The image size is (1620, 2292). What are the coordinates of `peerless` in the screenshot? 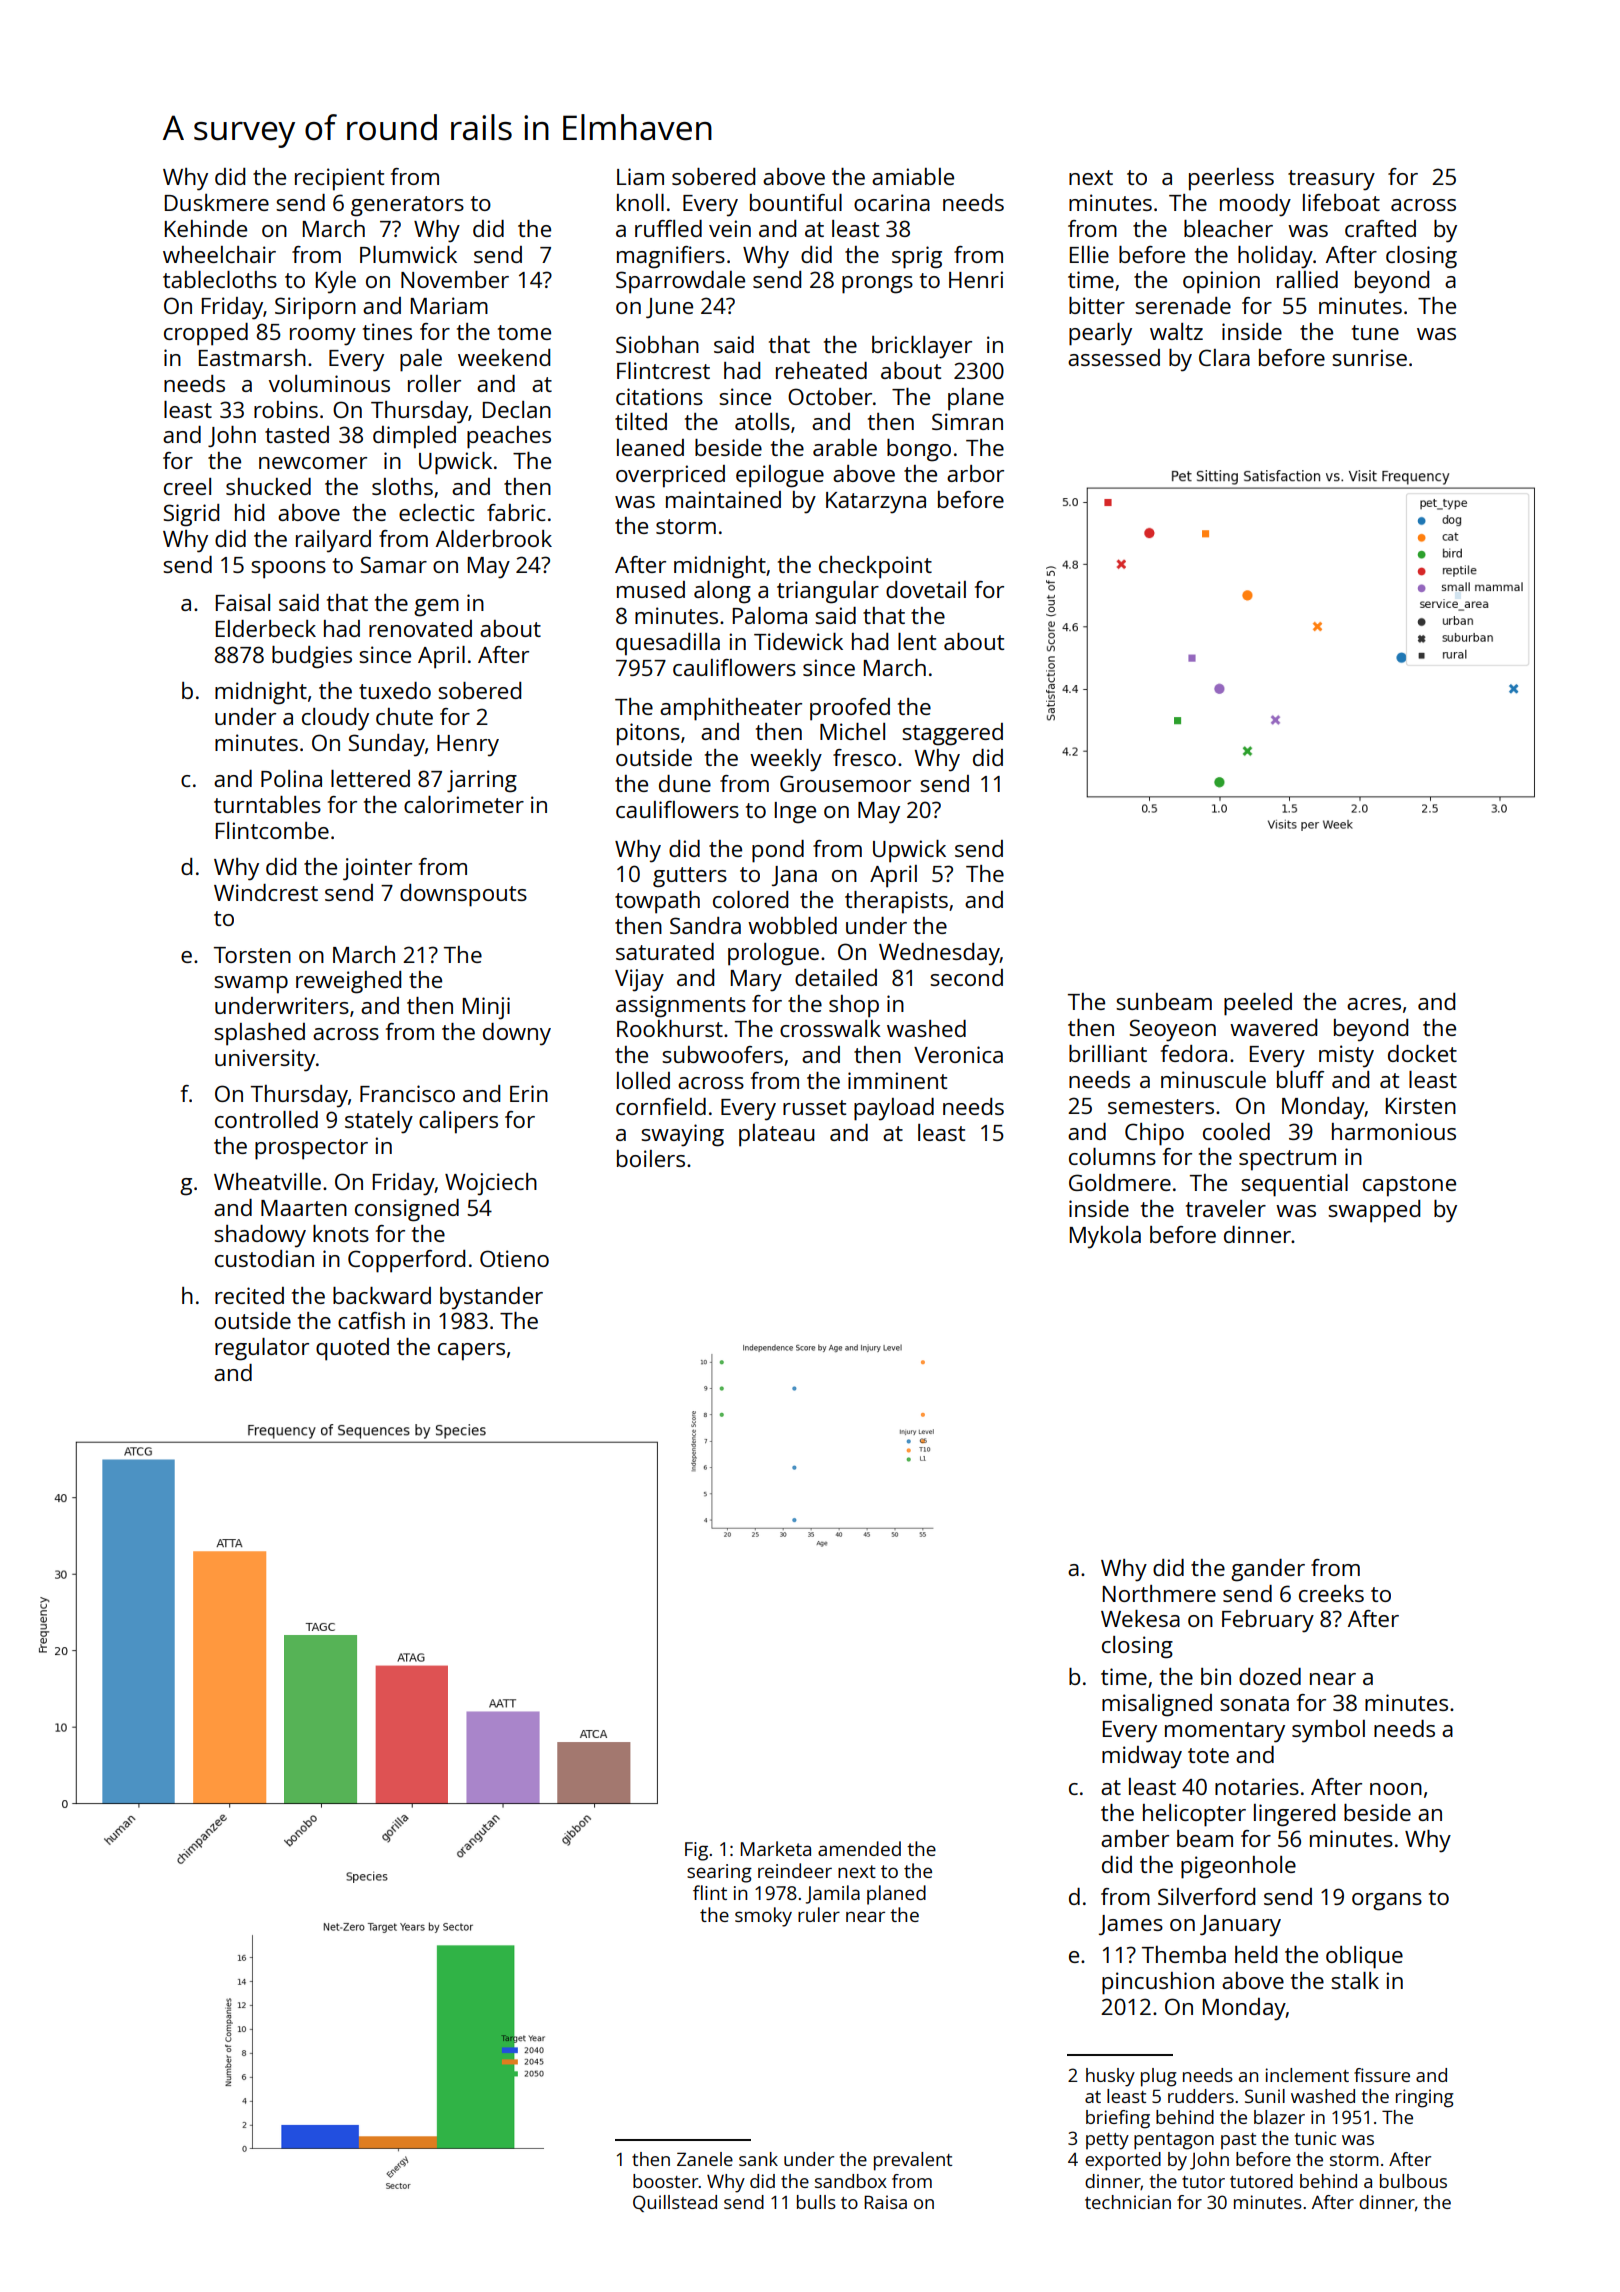 It's located at (1231, 179).
